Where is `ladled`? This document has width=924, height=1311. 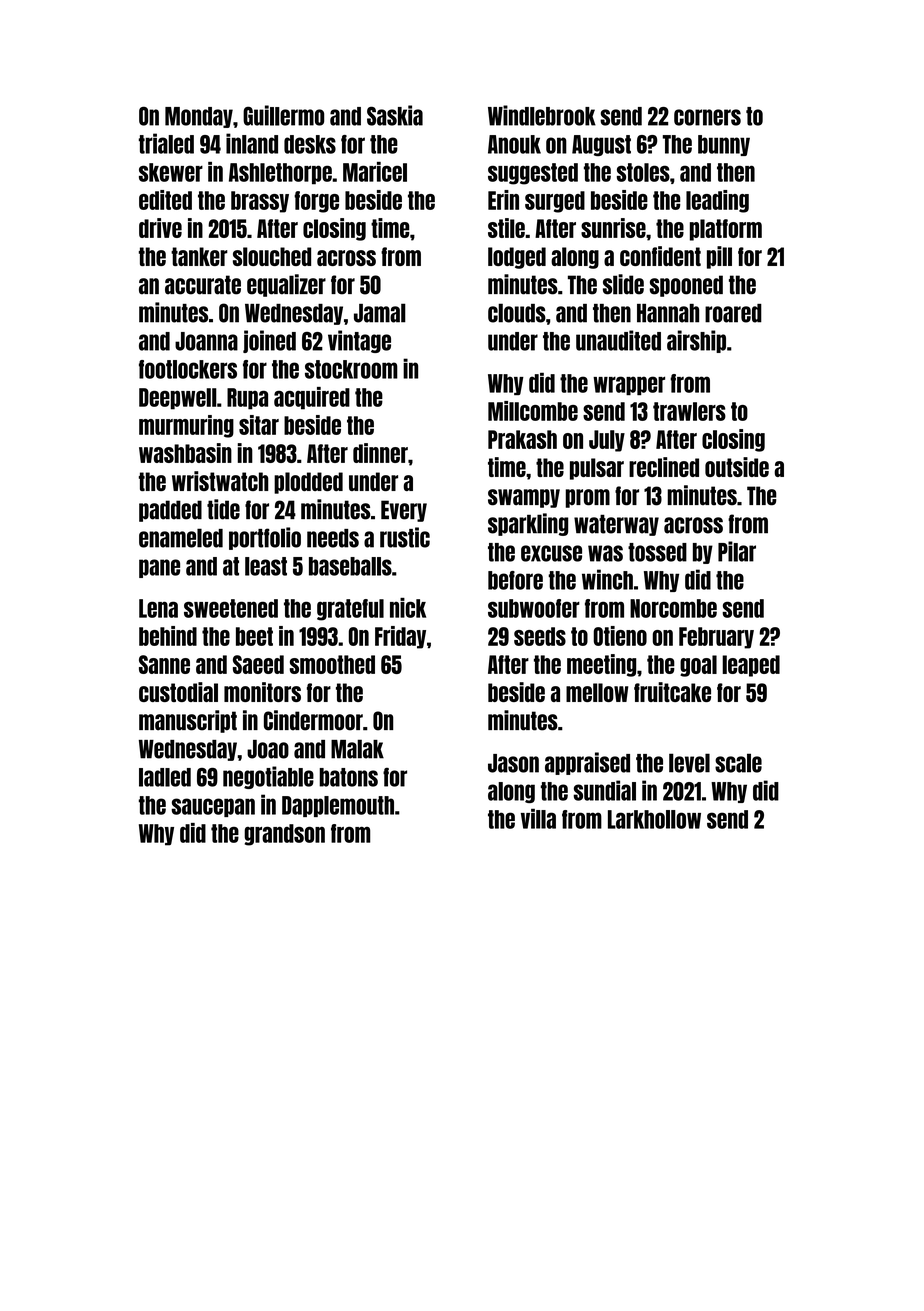 ladled is located at coordinates (165, 777).
